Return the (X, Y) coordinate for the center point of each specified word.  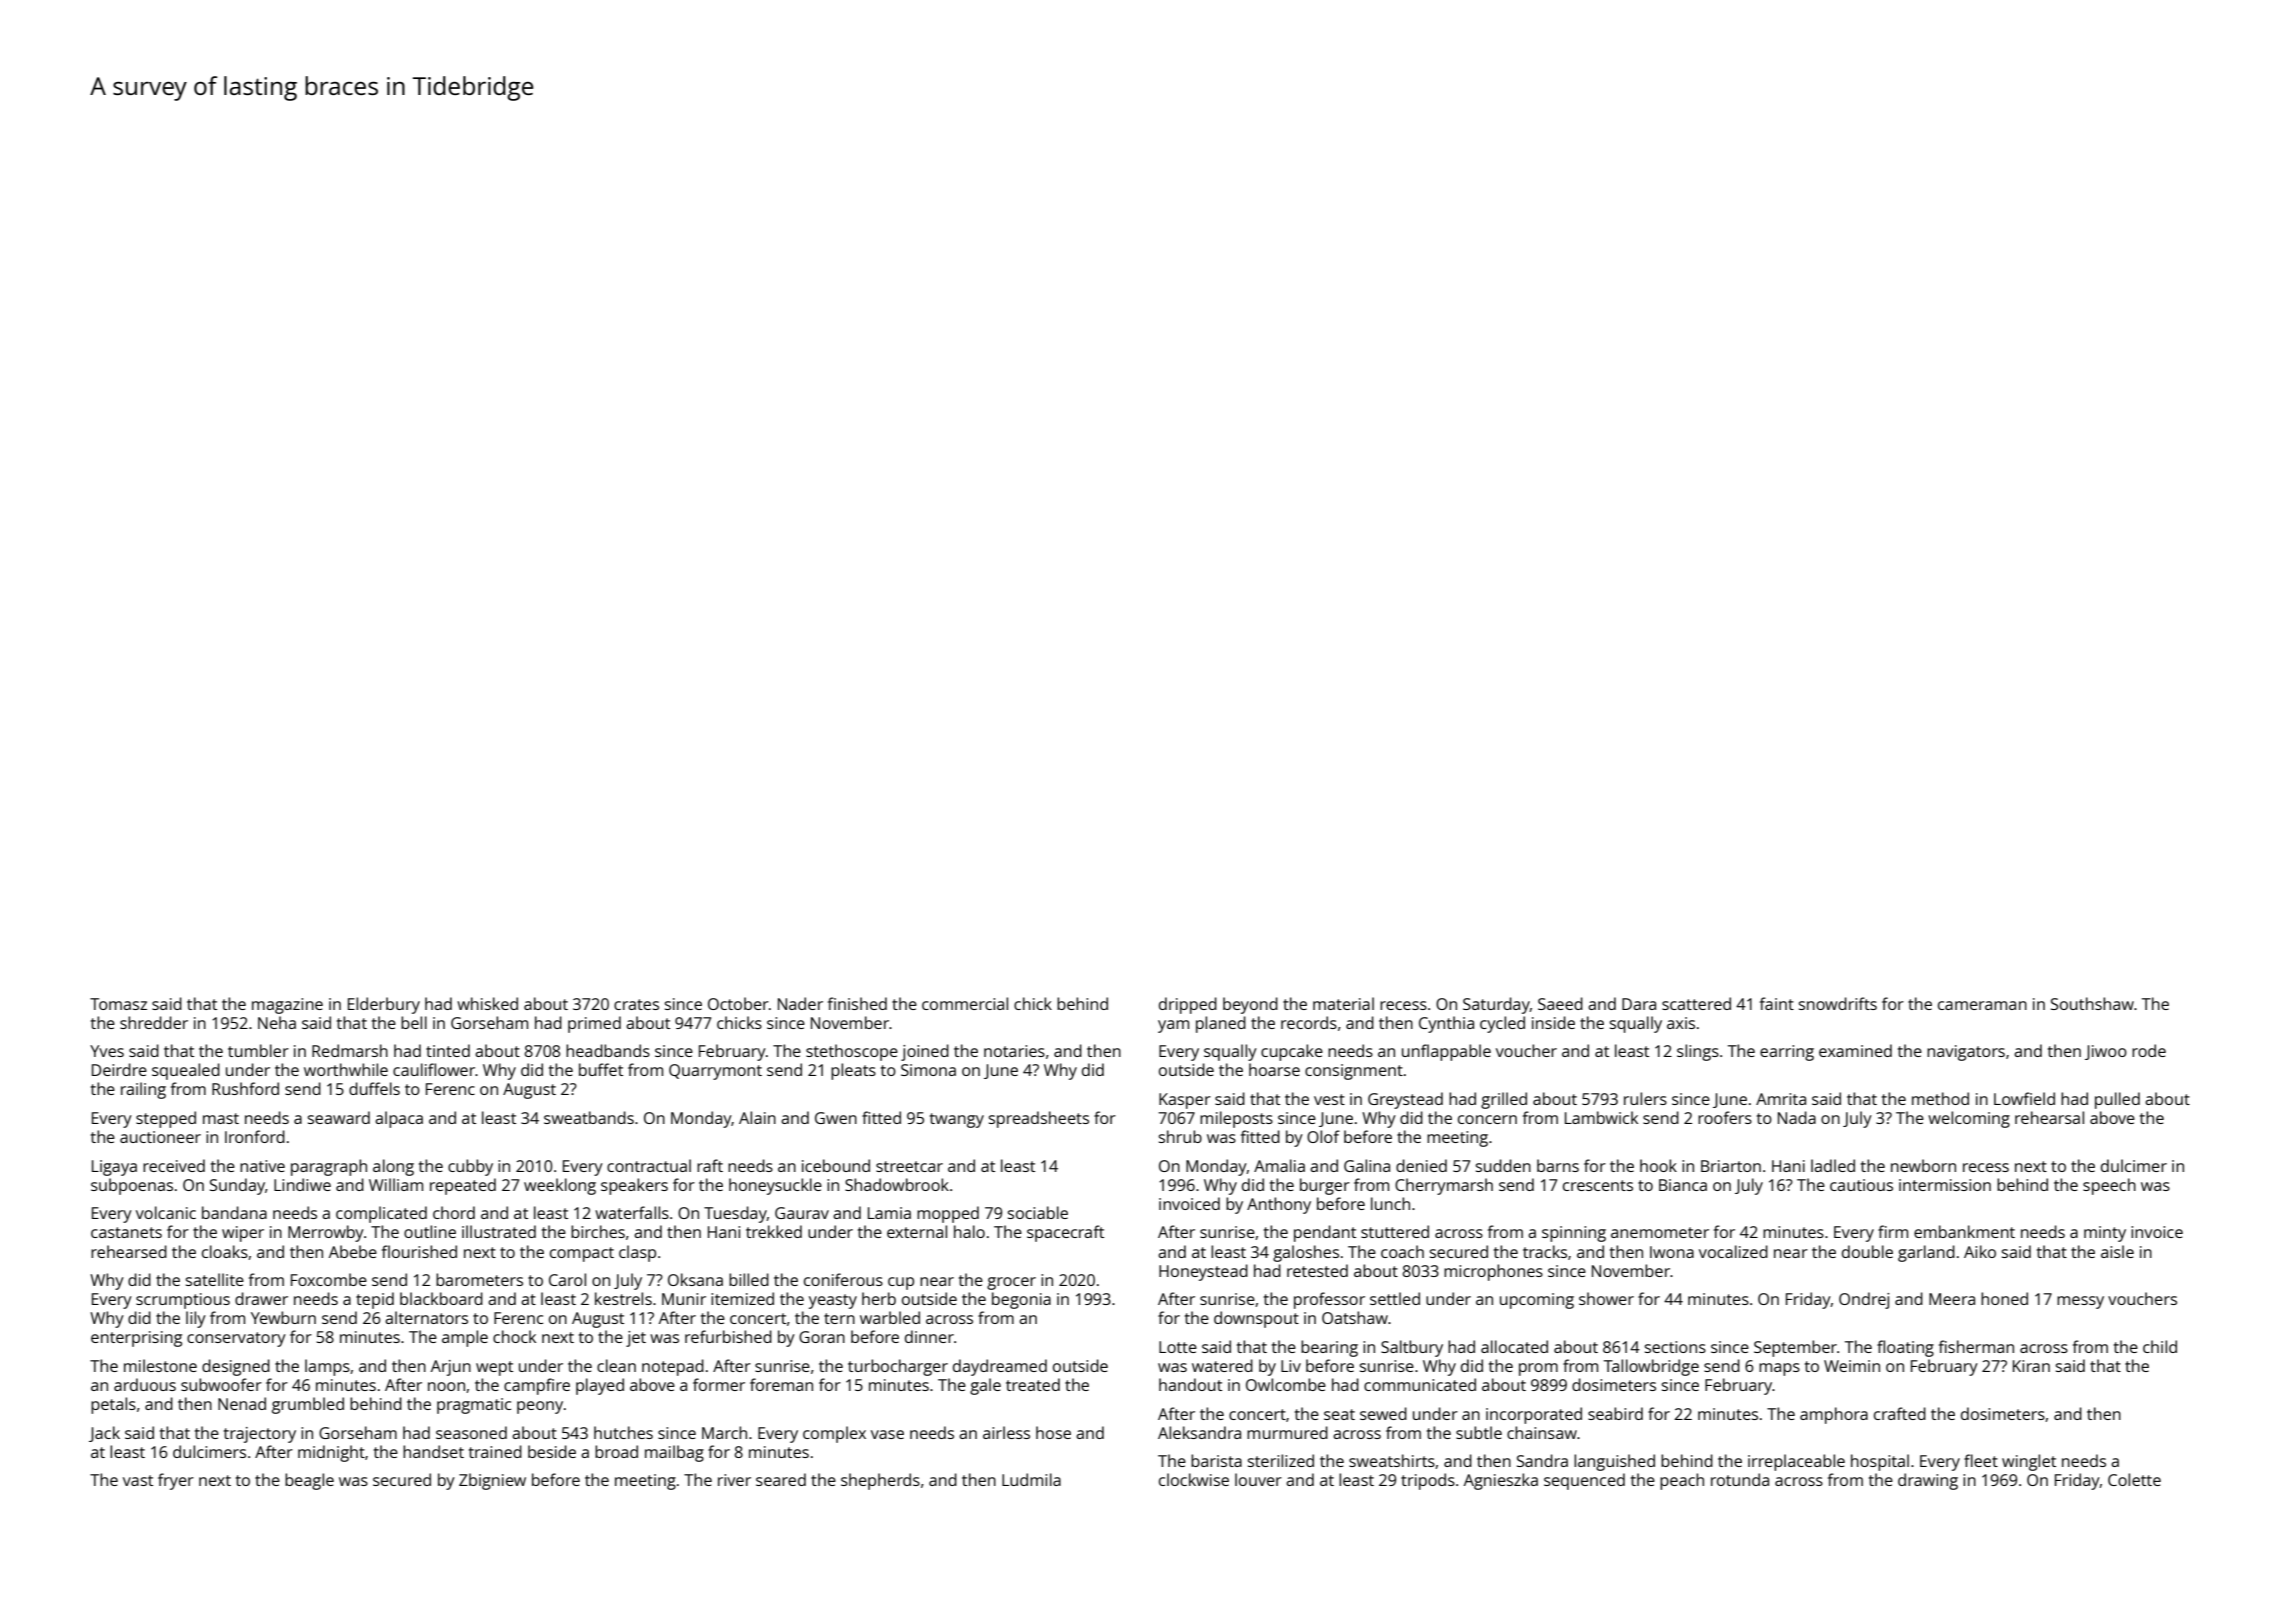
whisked (487, 1003)
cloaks (225, 1251)
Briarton (1731, 1166)
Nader (800, 1003)
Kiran (2031, 1366)
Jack (104, 1434)
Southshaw (2092, 1003)
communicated (1420, 1384)
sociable (1038, 1212)
